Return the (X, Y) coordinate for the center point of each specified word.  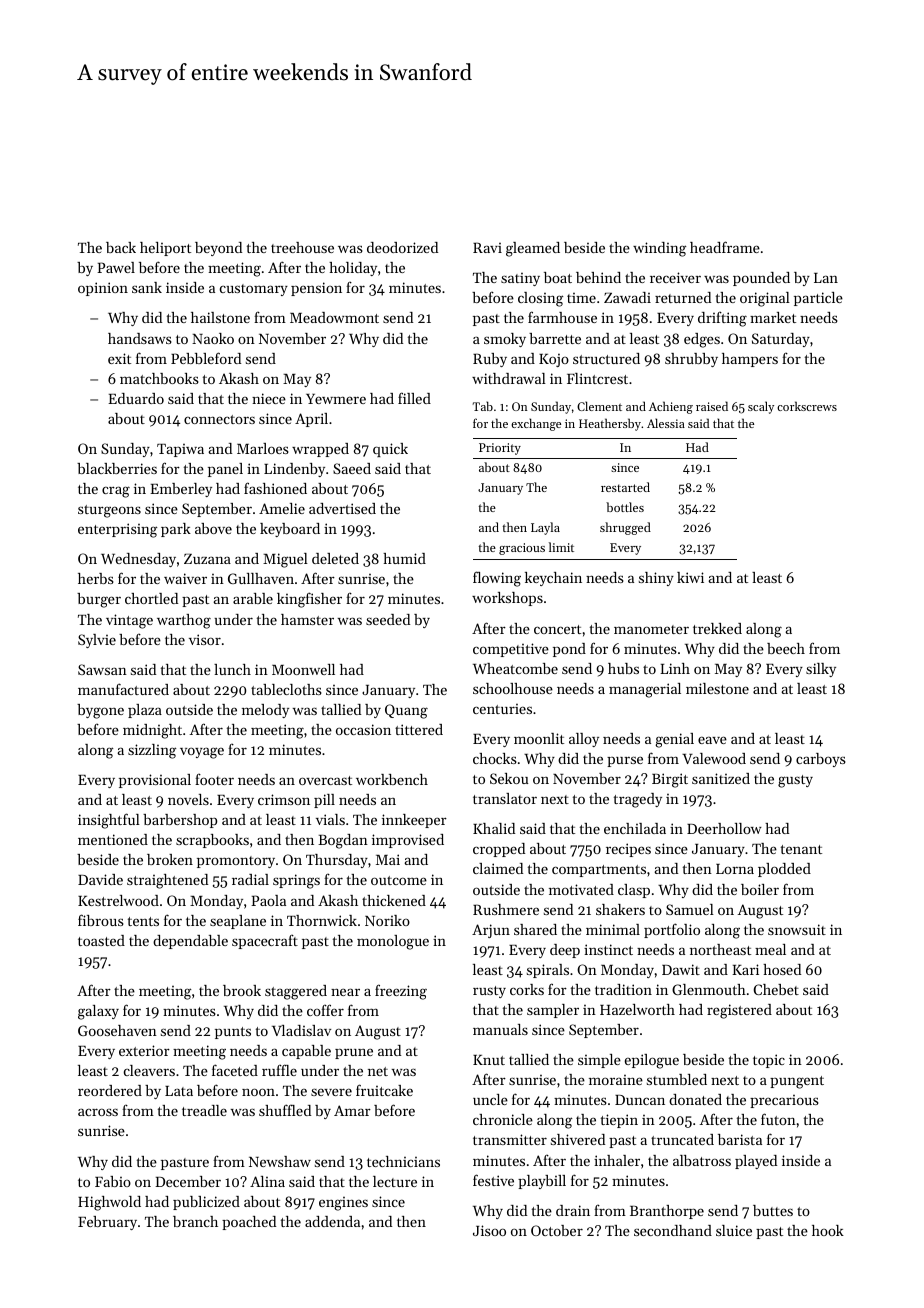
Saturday (781, 340)
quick (390, 450)
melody (265, 711)
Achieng (671, 407)
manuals (500, 1029)
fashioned (275, 488)
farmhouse (562, 317)
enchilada (635, 828)
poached (249, 1223)
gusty (795, 781)
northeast (720, 949)
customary (254, 290)
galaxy (98, 1012)
